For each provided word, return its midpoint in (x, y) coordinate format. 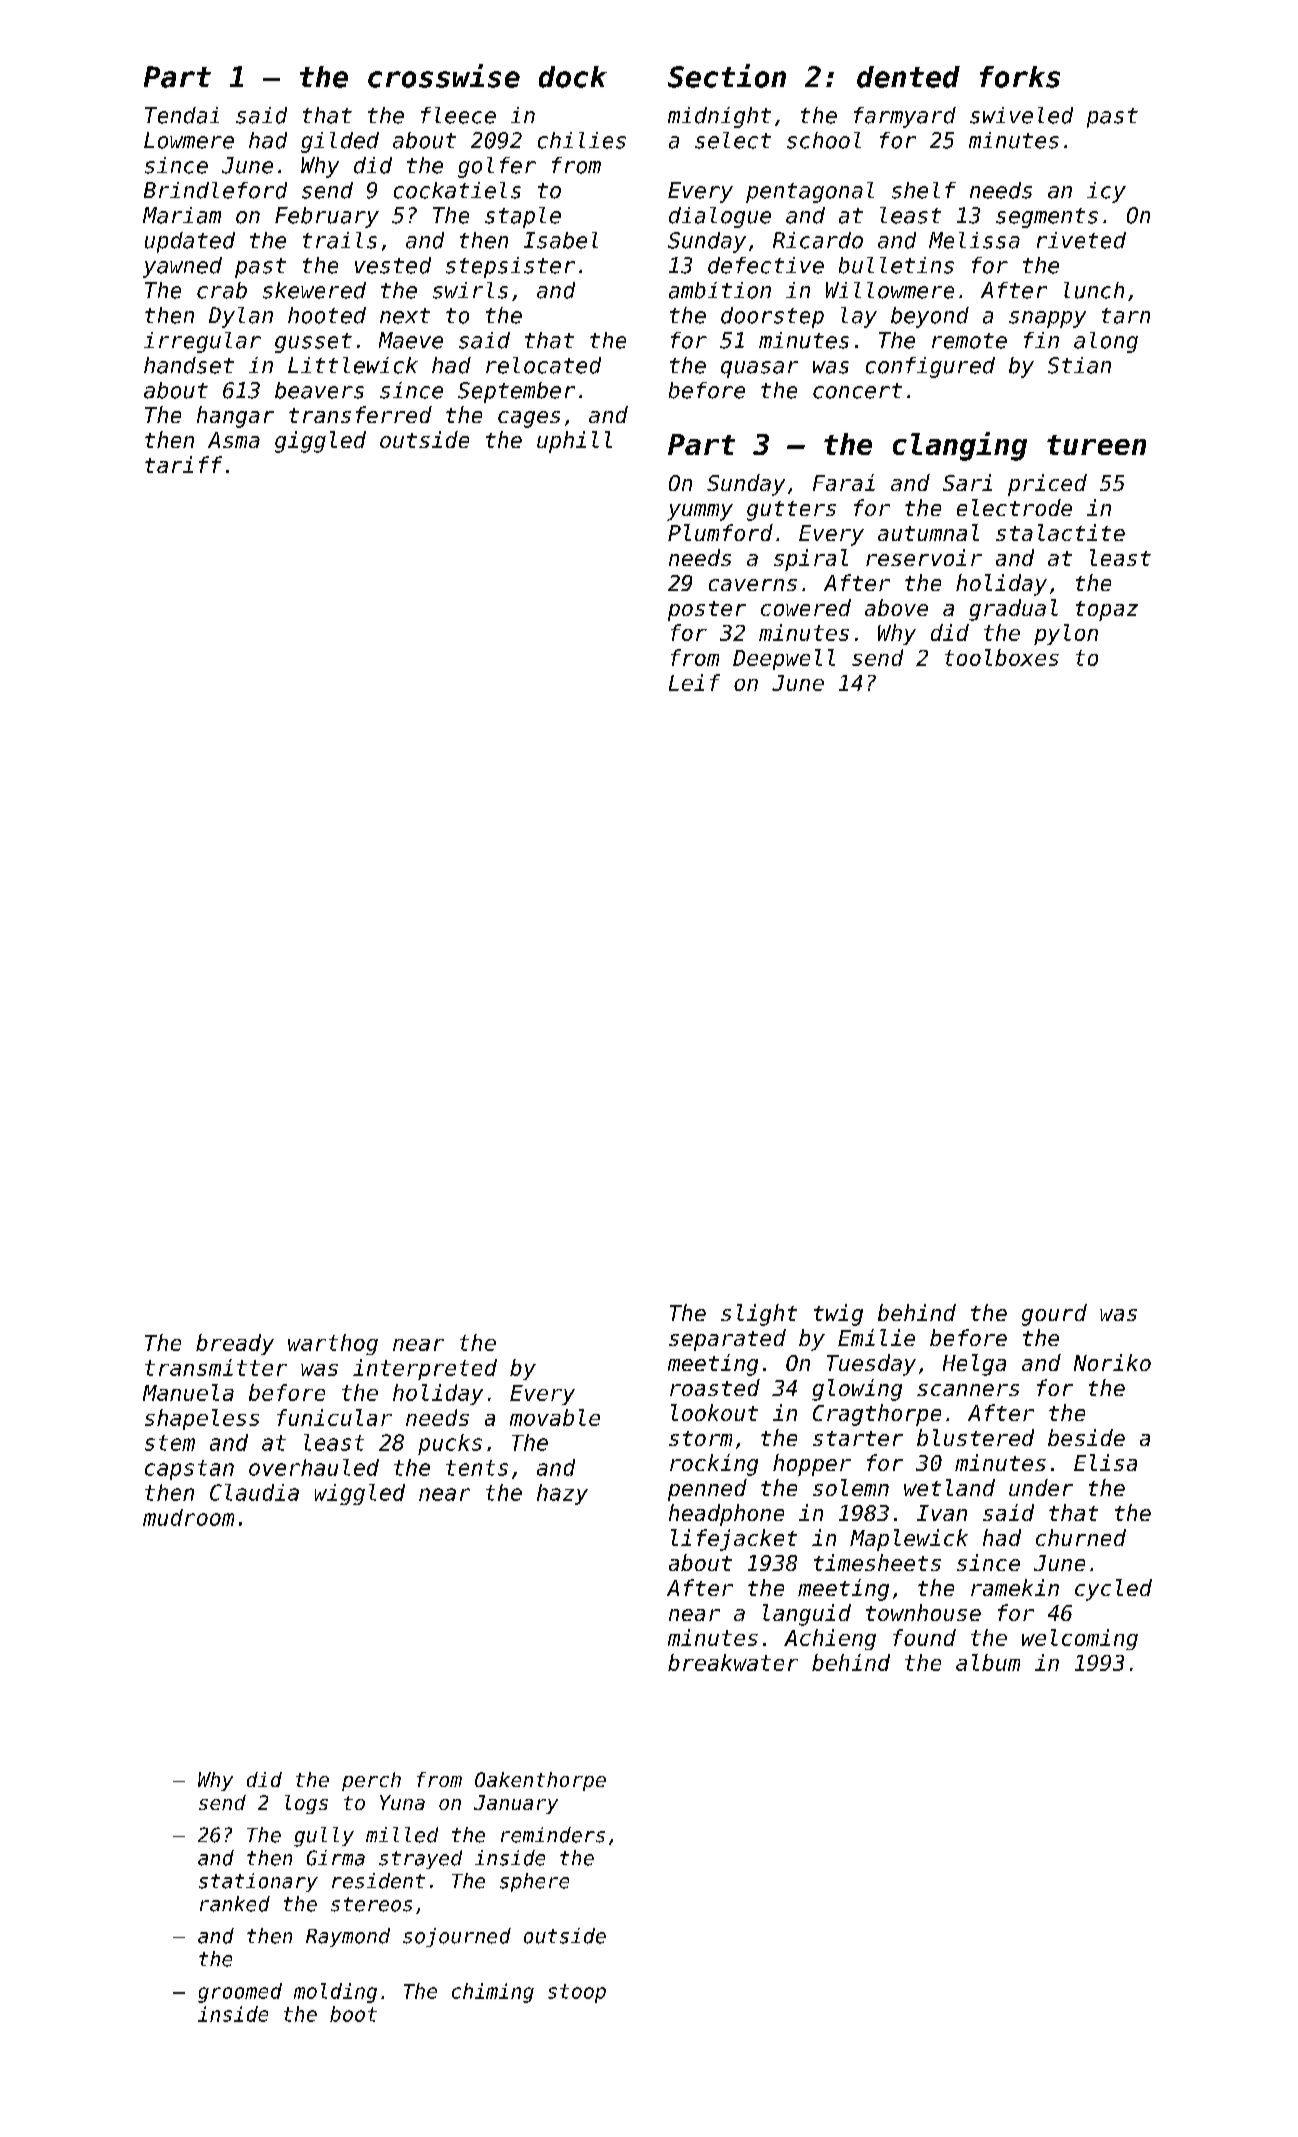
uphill (574, 442)
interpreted (425, 1369)
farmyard (905, 117)
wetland (949, 1487)
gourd (1054, 1315)
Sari (967, 482)
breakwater (733, 1662)
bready (235, 1344)
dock (573, 77)
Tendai (182, 115)
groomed (240, 1993)
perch (371, 1781)
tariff (183, 464)
